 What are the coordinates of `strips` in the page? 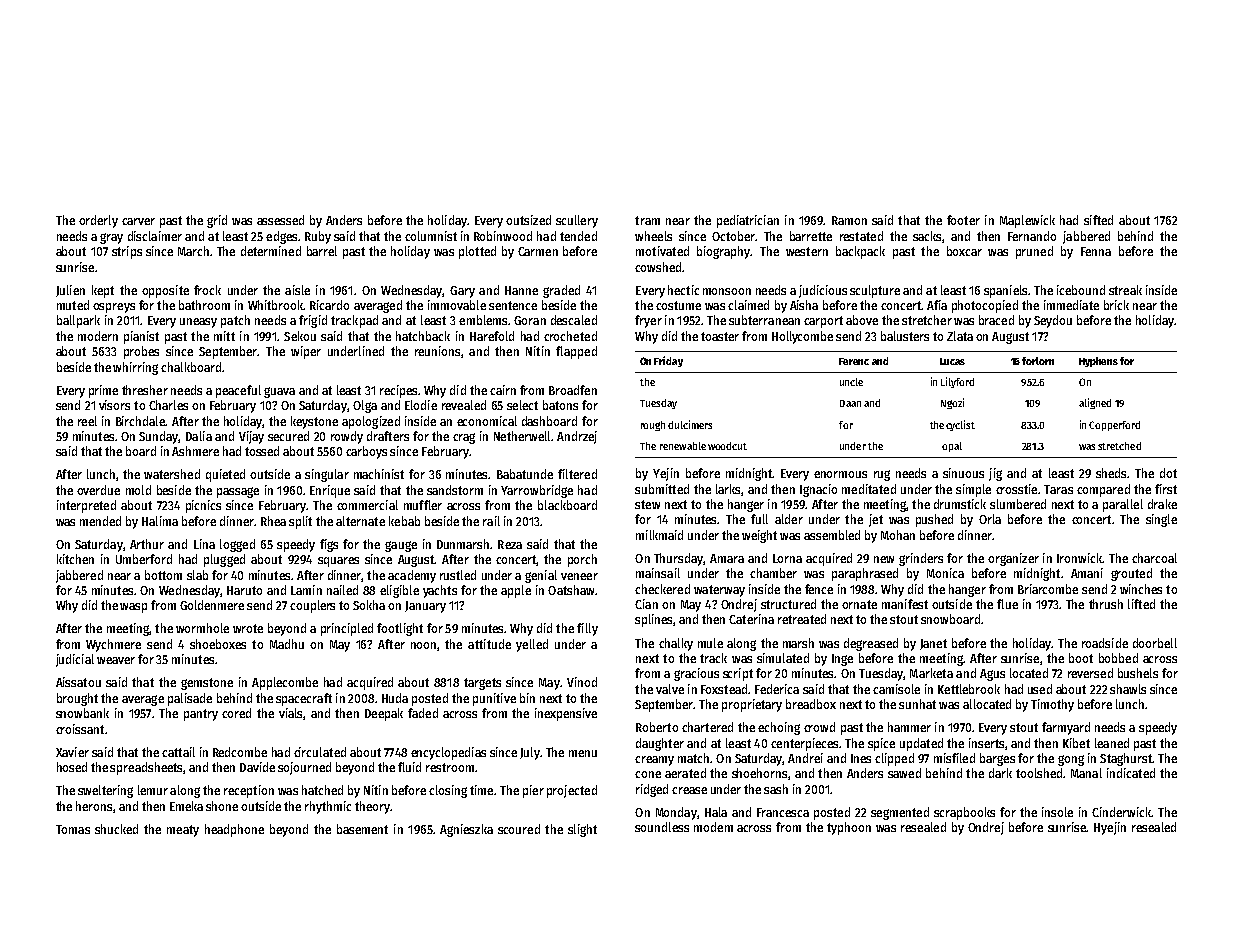 It's located at (127, 252).
